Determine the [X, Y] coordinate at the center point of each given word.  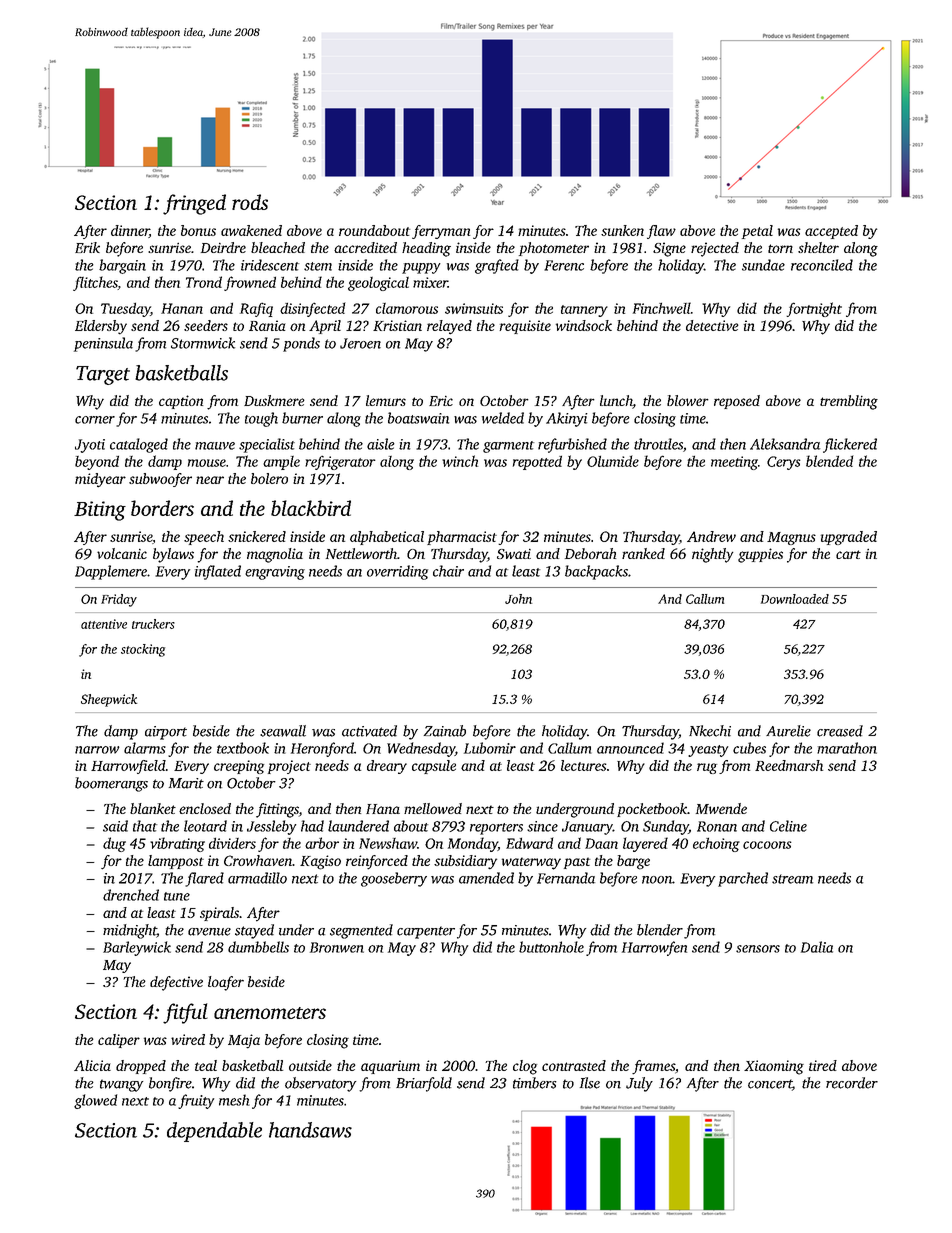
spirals [219, 914]
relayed [449, 327]
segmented [361, 931]
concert [770, 1084]
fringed [194, 204]
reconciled [822, 265]
